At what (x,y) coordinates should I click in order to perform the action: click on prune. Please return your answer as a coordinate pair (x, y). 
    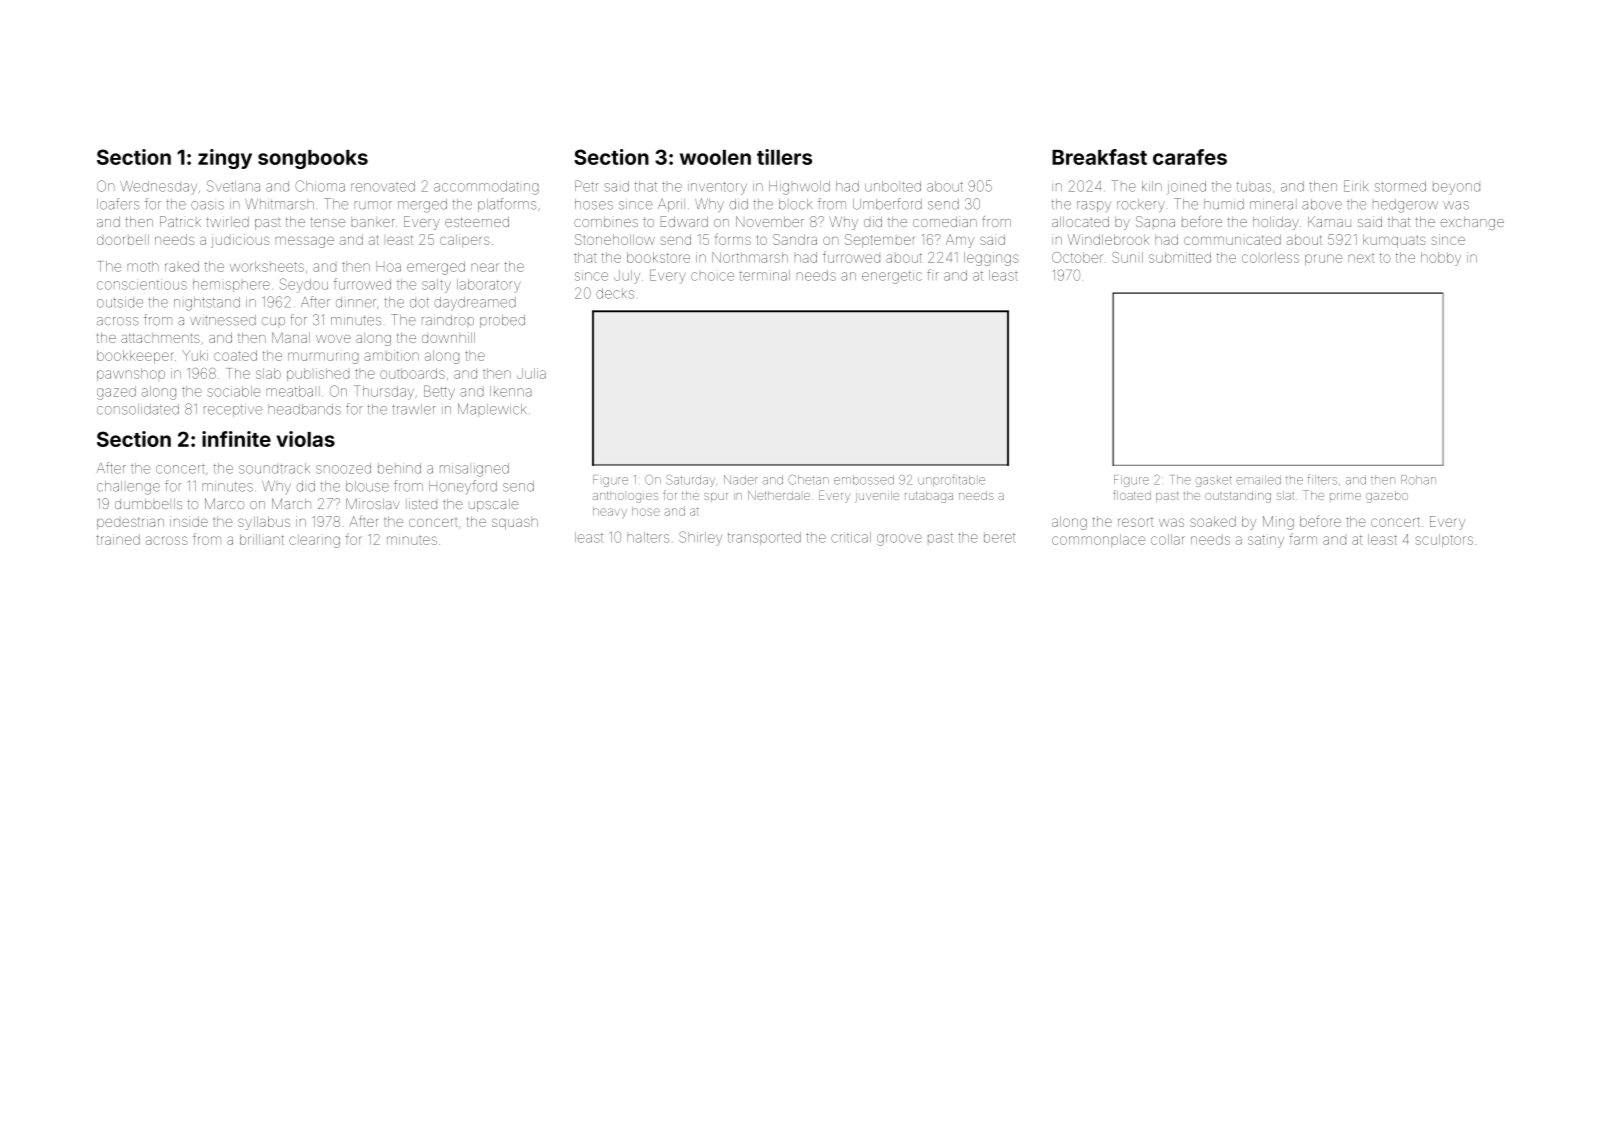
    Looking at the image, I should click on (1323, 259).
